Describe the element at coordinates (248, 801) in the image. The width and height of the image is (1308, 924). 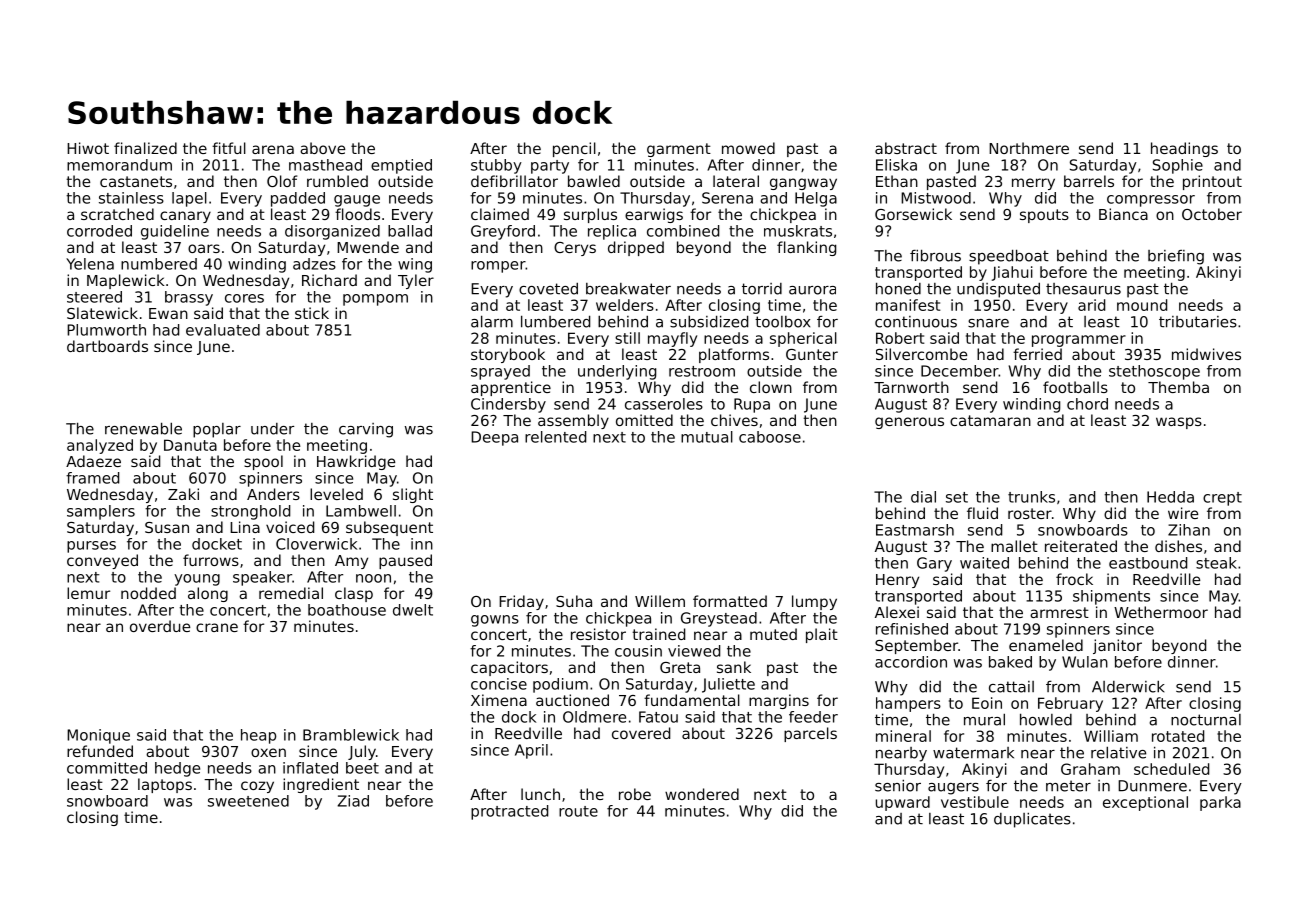
I see `sweetened` at that location.
